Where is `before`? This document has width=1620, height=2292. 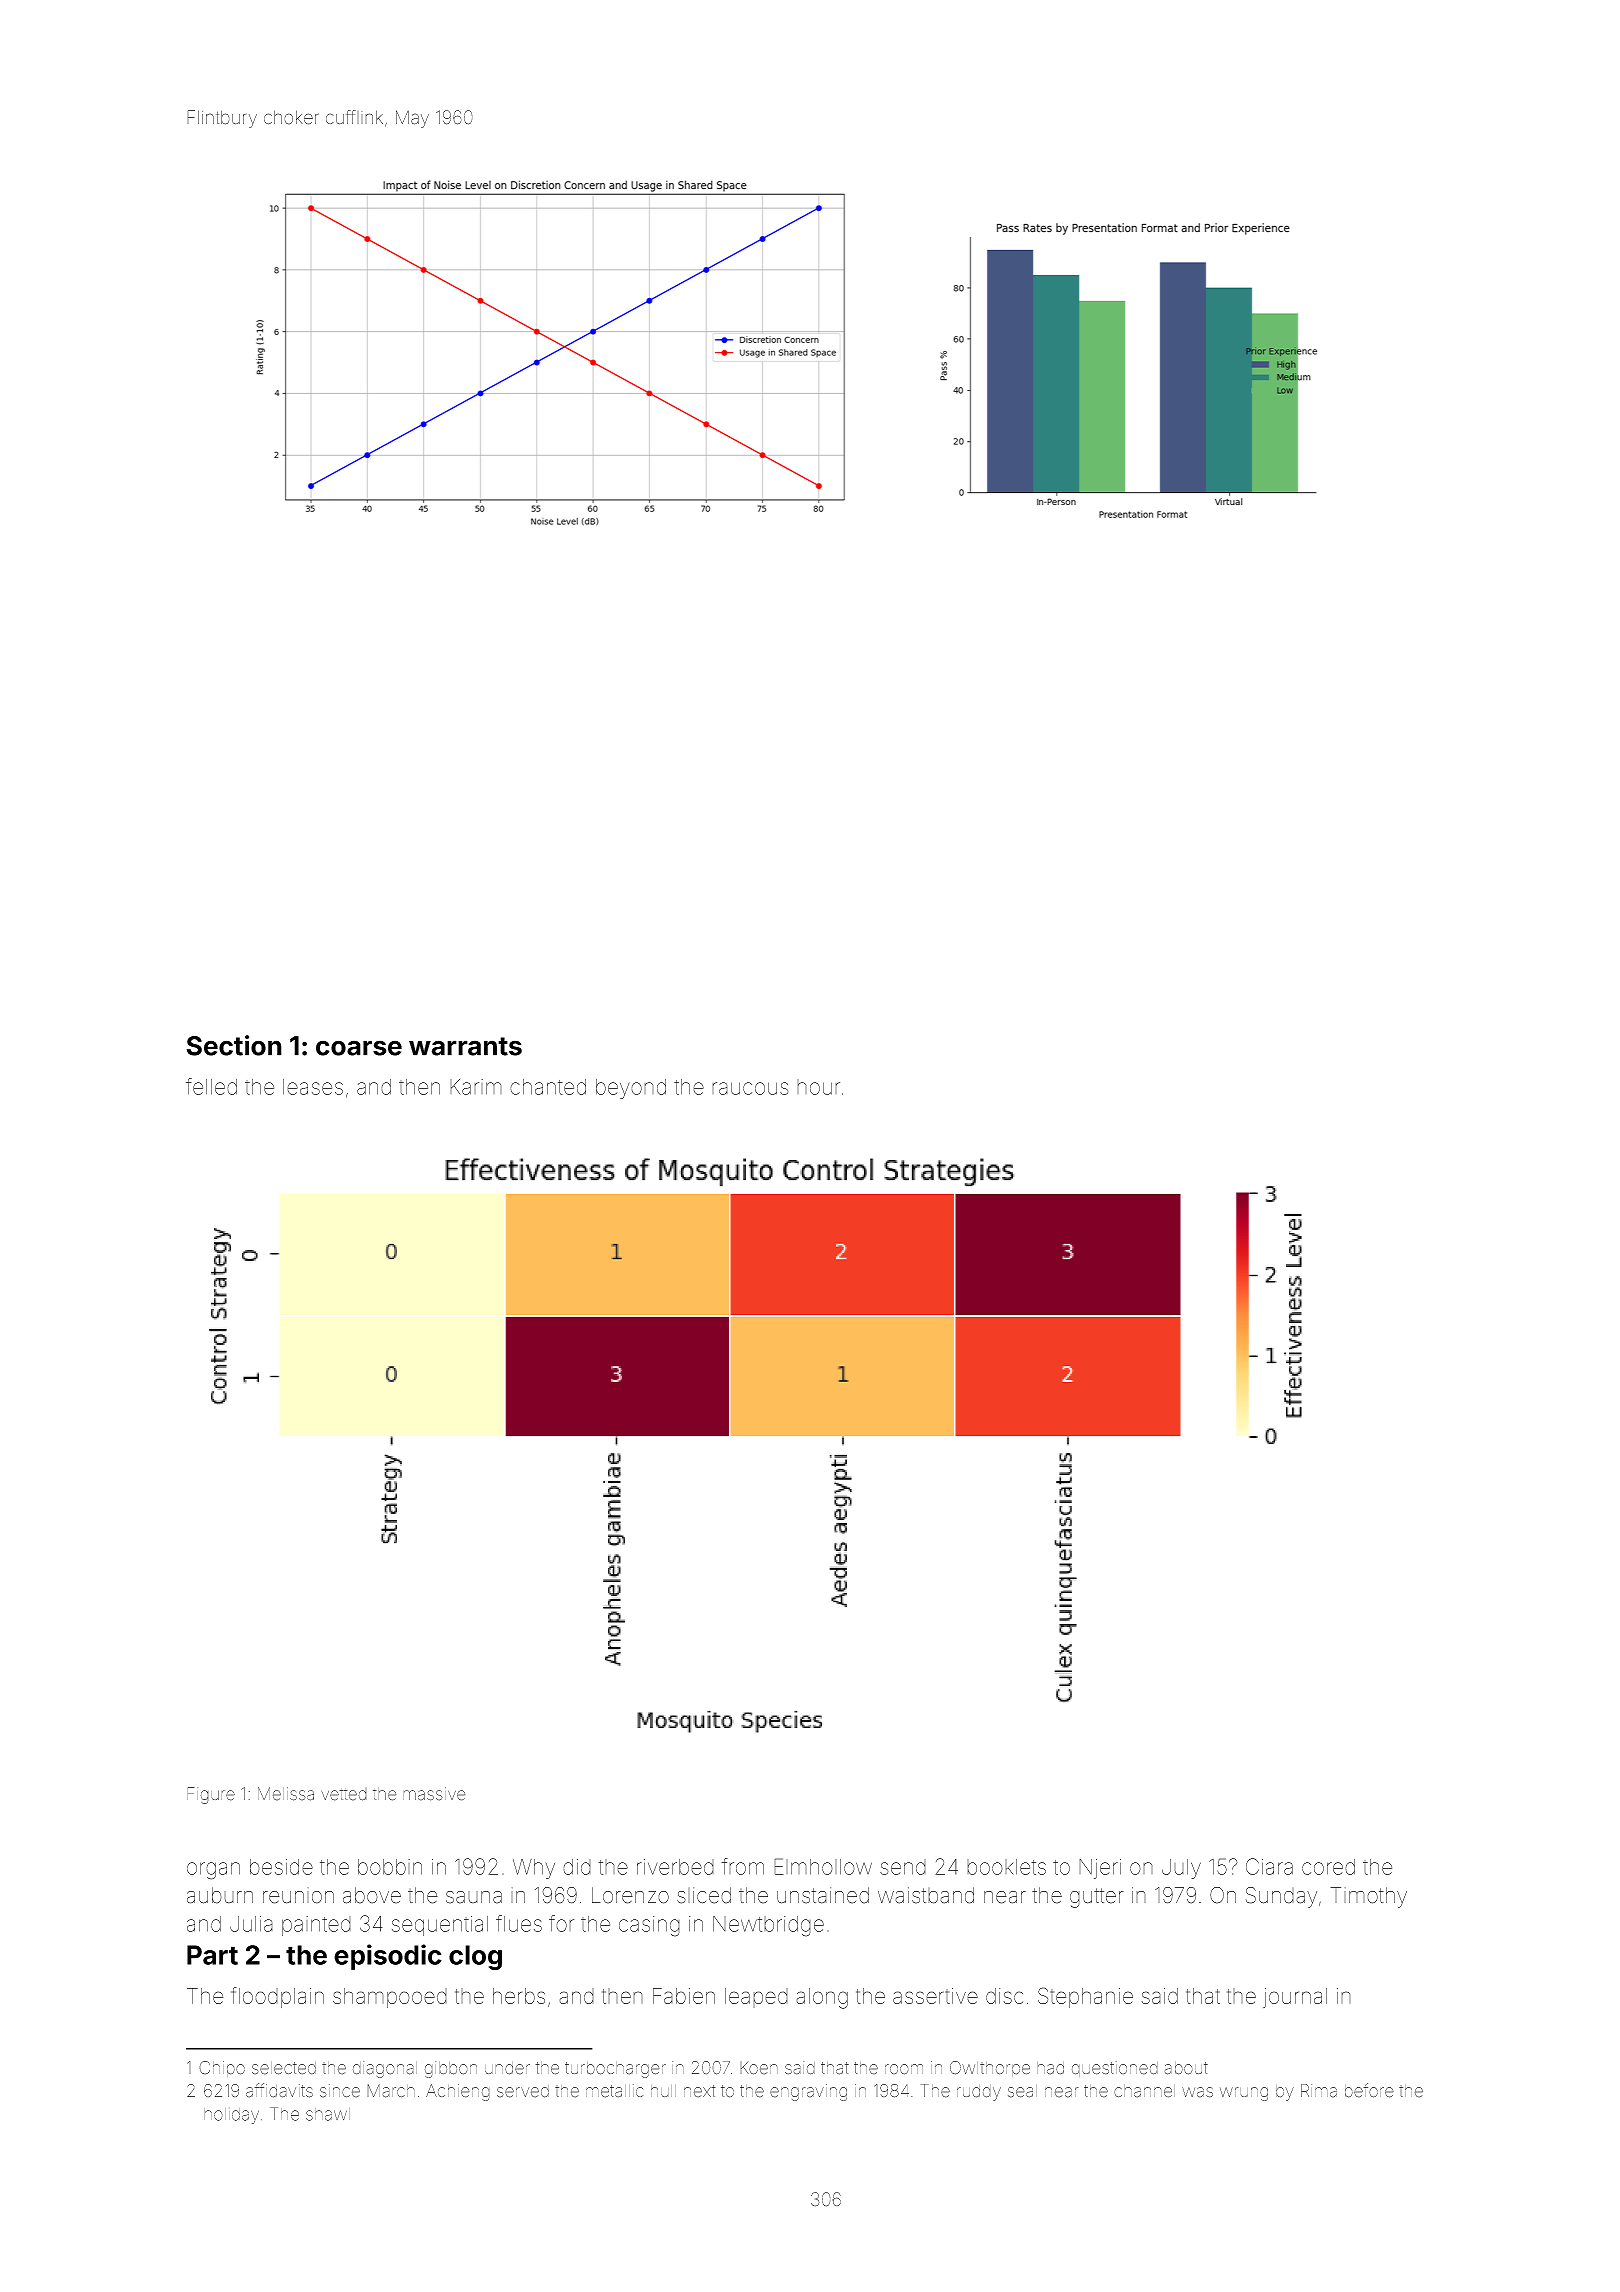 before is located at coordinates (1369, 2090).
